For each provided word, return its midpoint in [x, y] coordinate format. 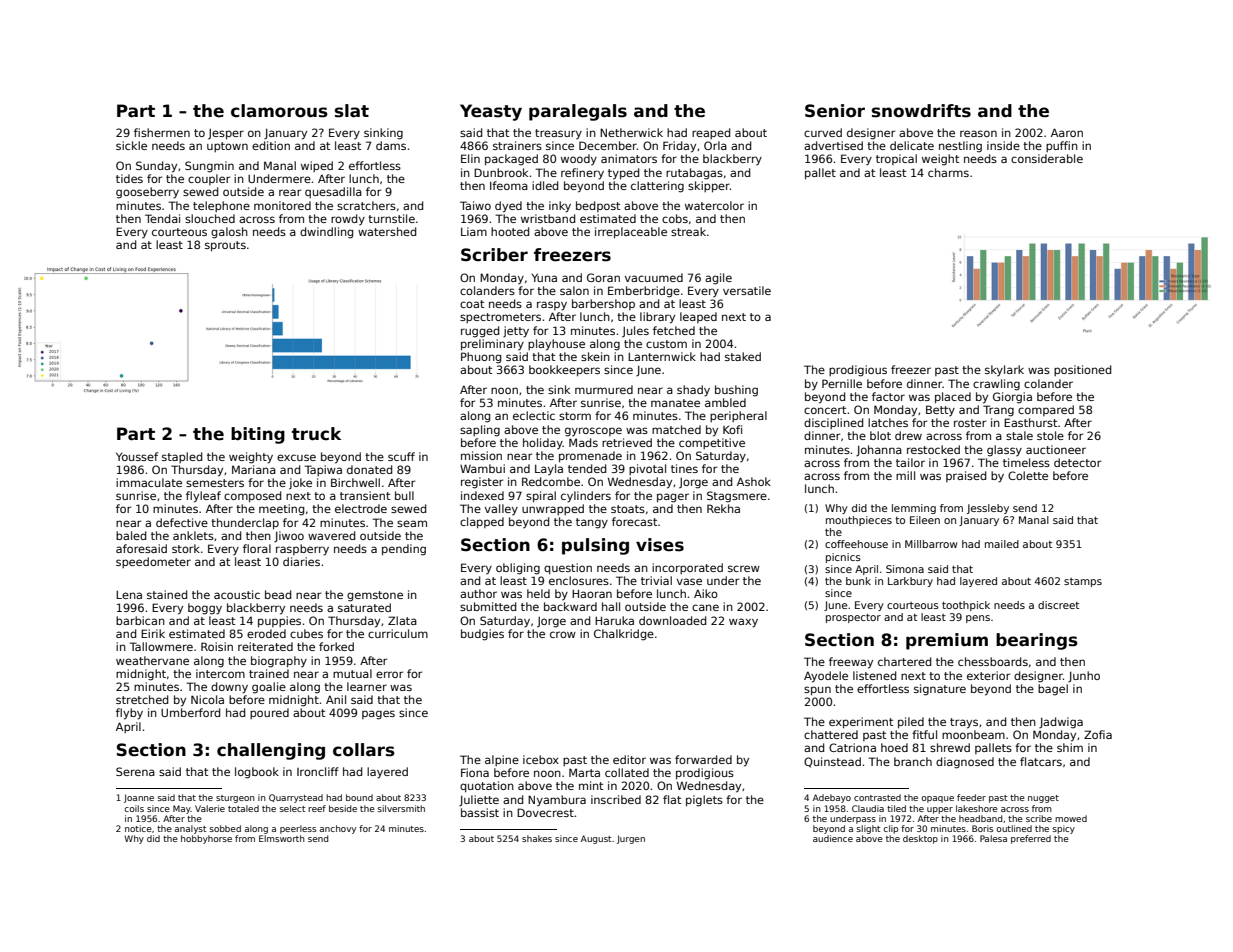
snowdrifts [921, 111]
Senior [835, 111]
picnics [843, 558]
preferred [1031, 839]
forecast [634, 521]
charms [948, 172]
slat [352, 111]
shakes [537, 838]
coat [472, 304]
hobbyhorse [206, 839]
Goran [603, 277]
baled [131, 535]
